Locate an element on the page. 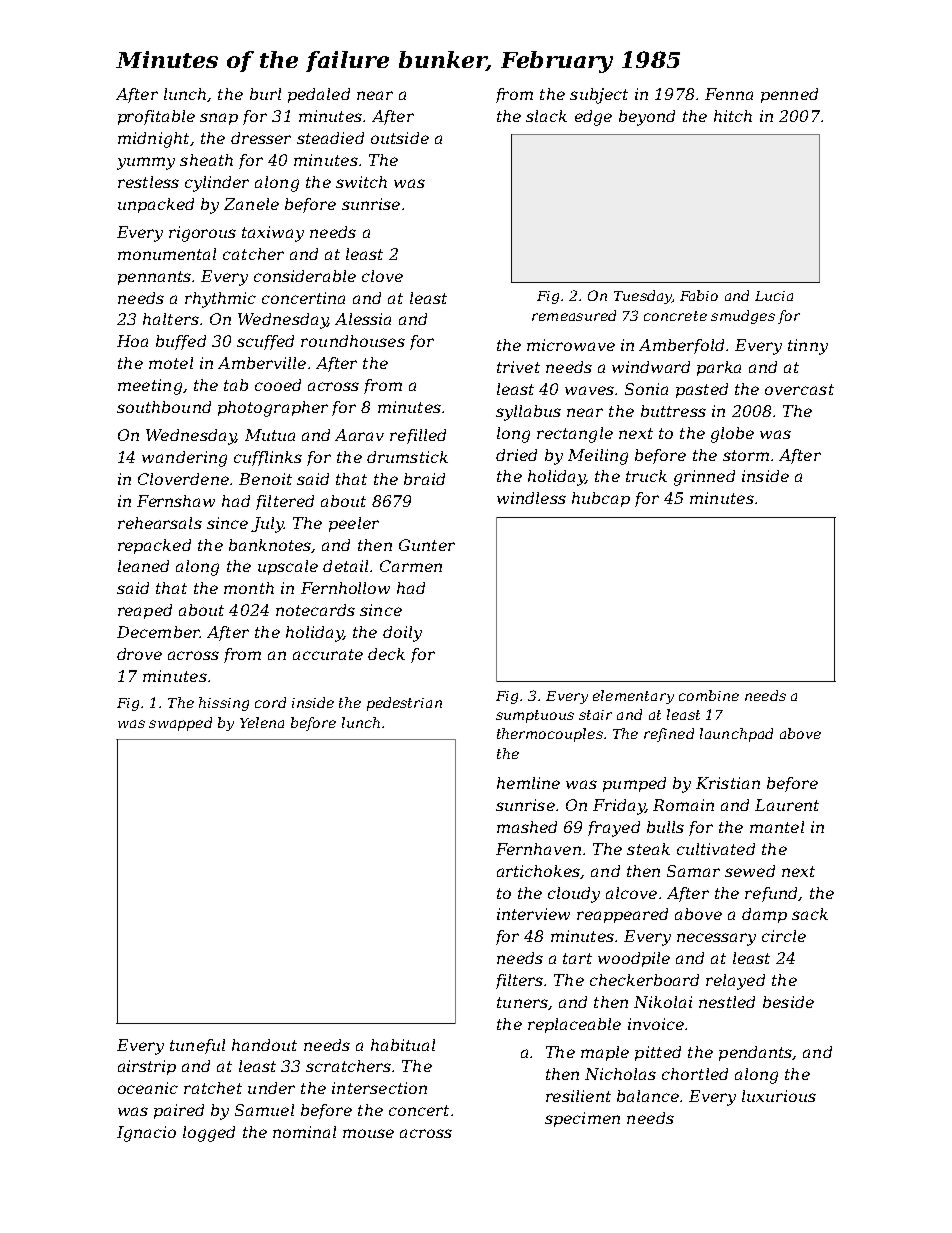 This page has height=1233, width=952. midnight is located at coordinates (153, 140).
